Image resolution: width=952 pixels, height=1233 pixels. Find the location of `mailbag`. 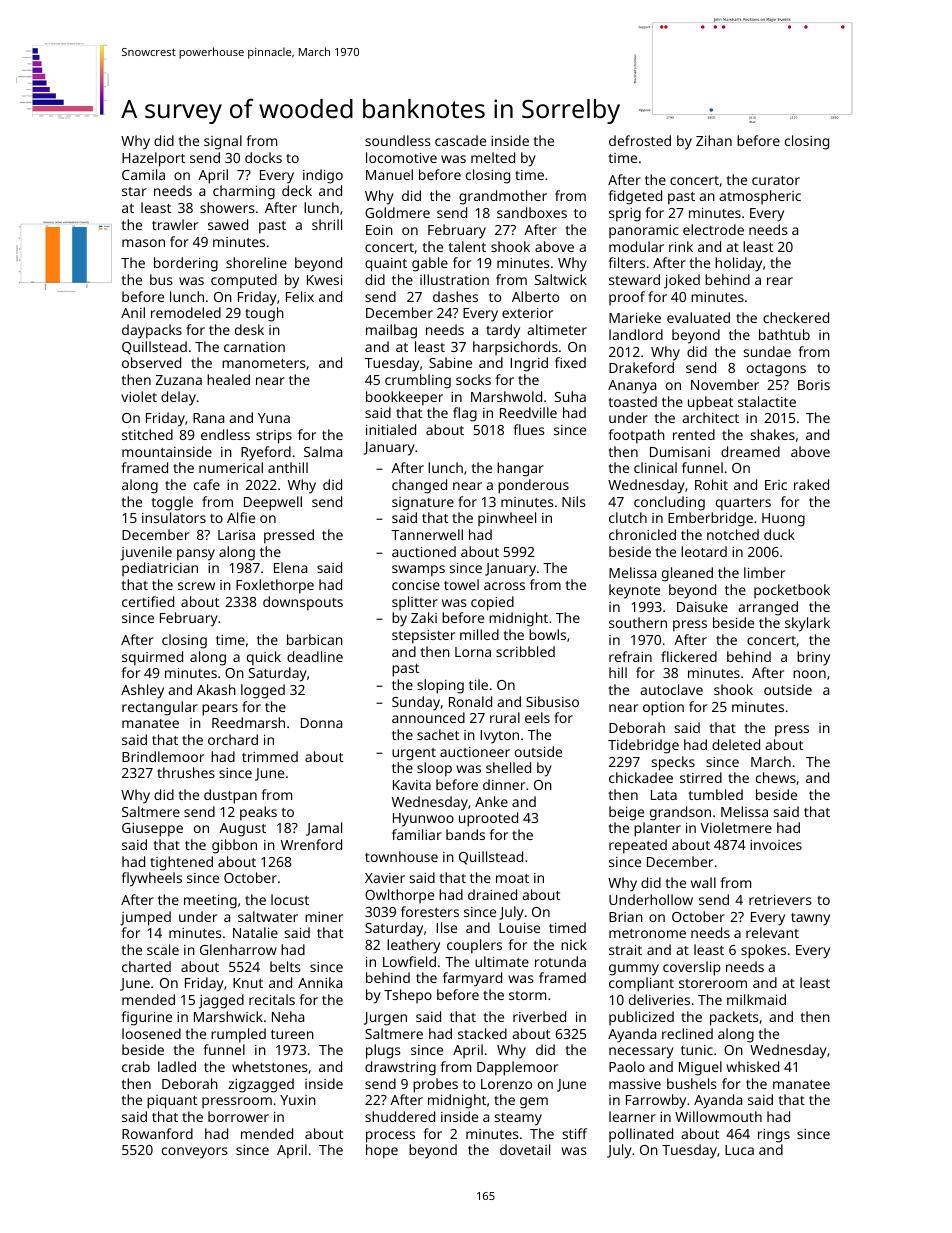

mailbag is located at coordinates (391, 331).
